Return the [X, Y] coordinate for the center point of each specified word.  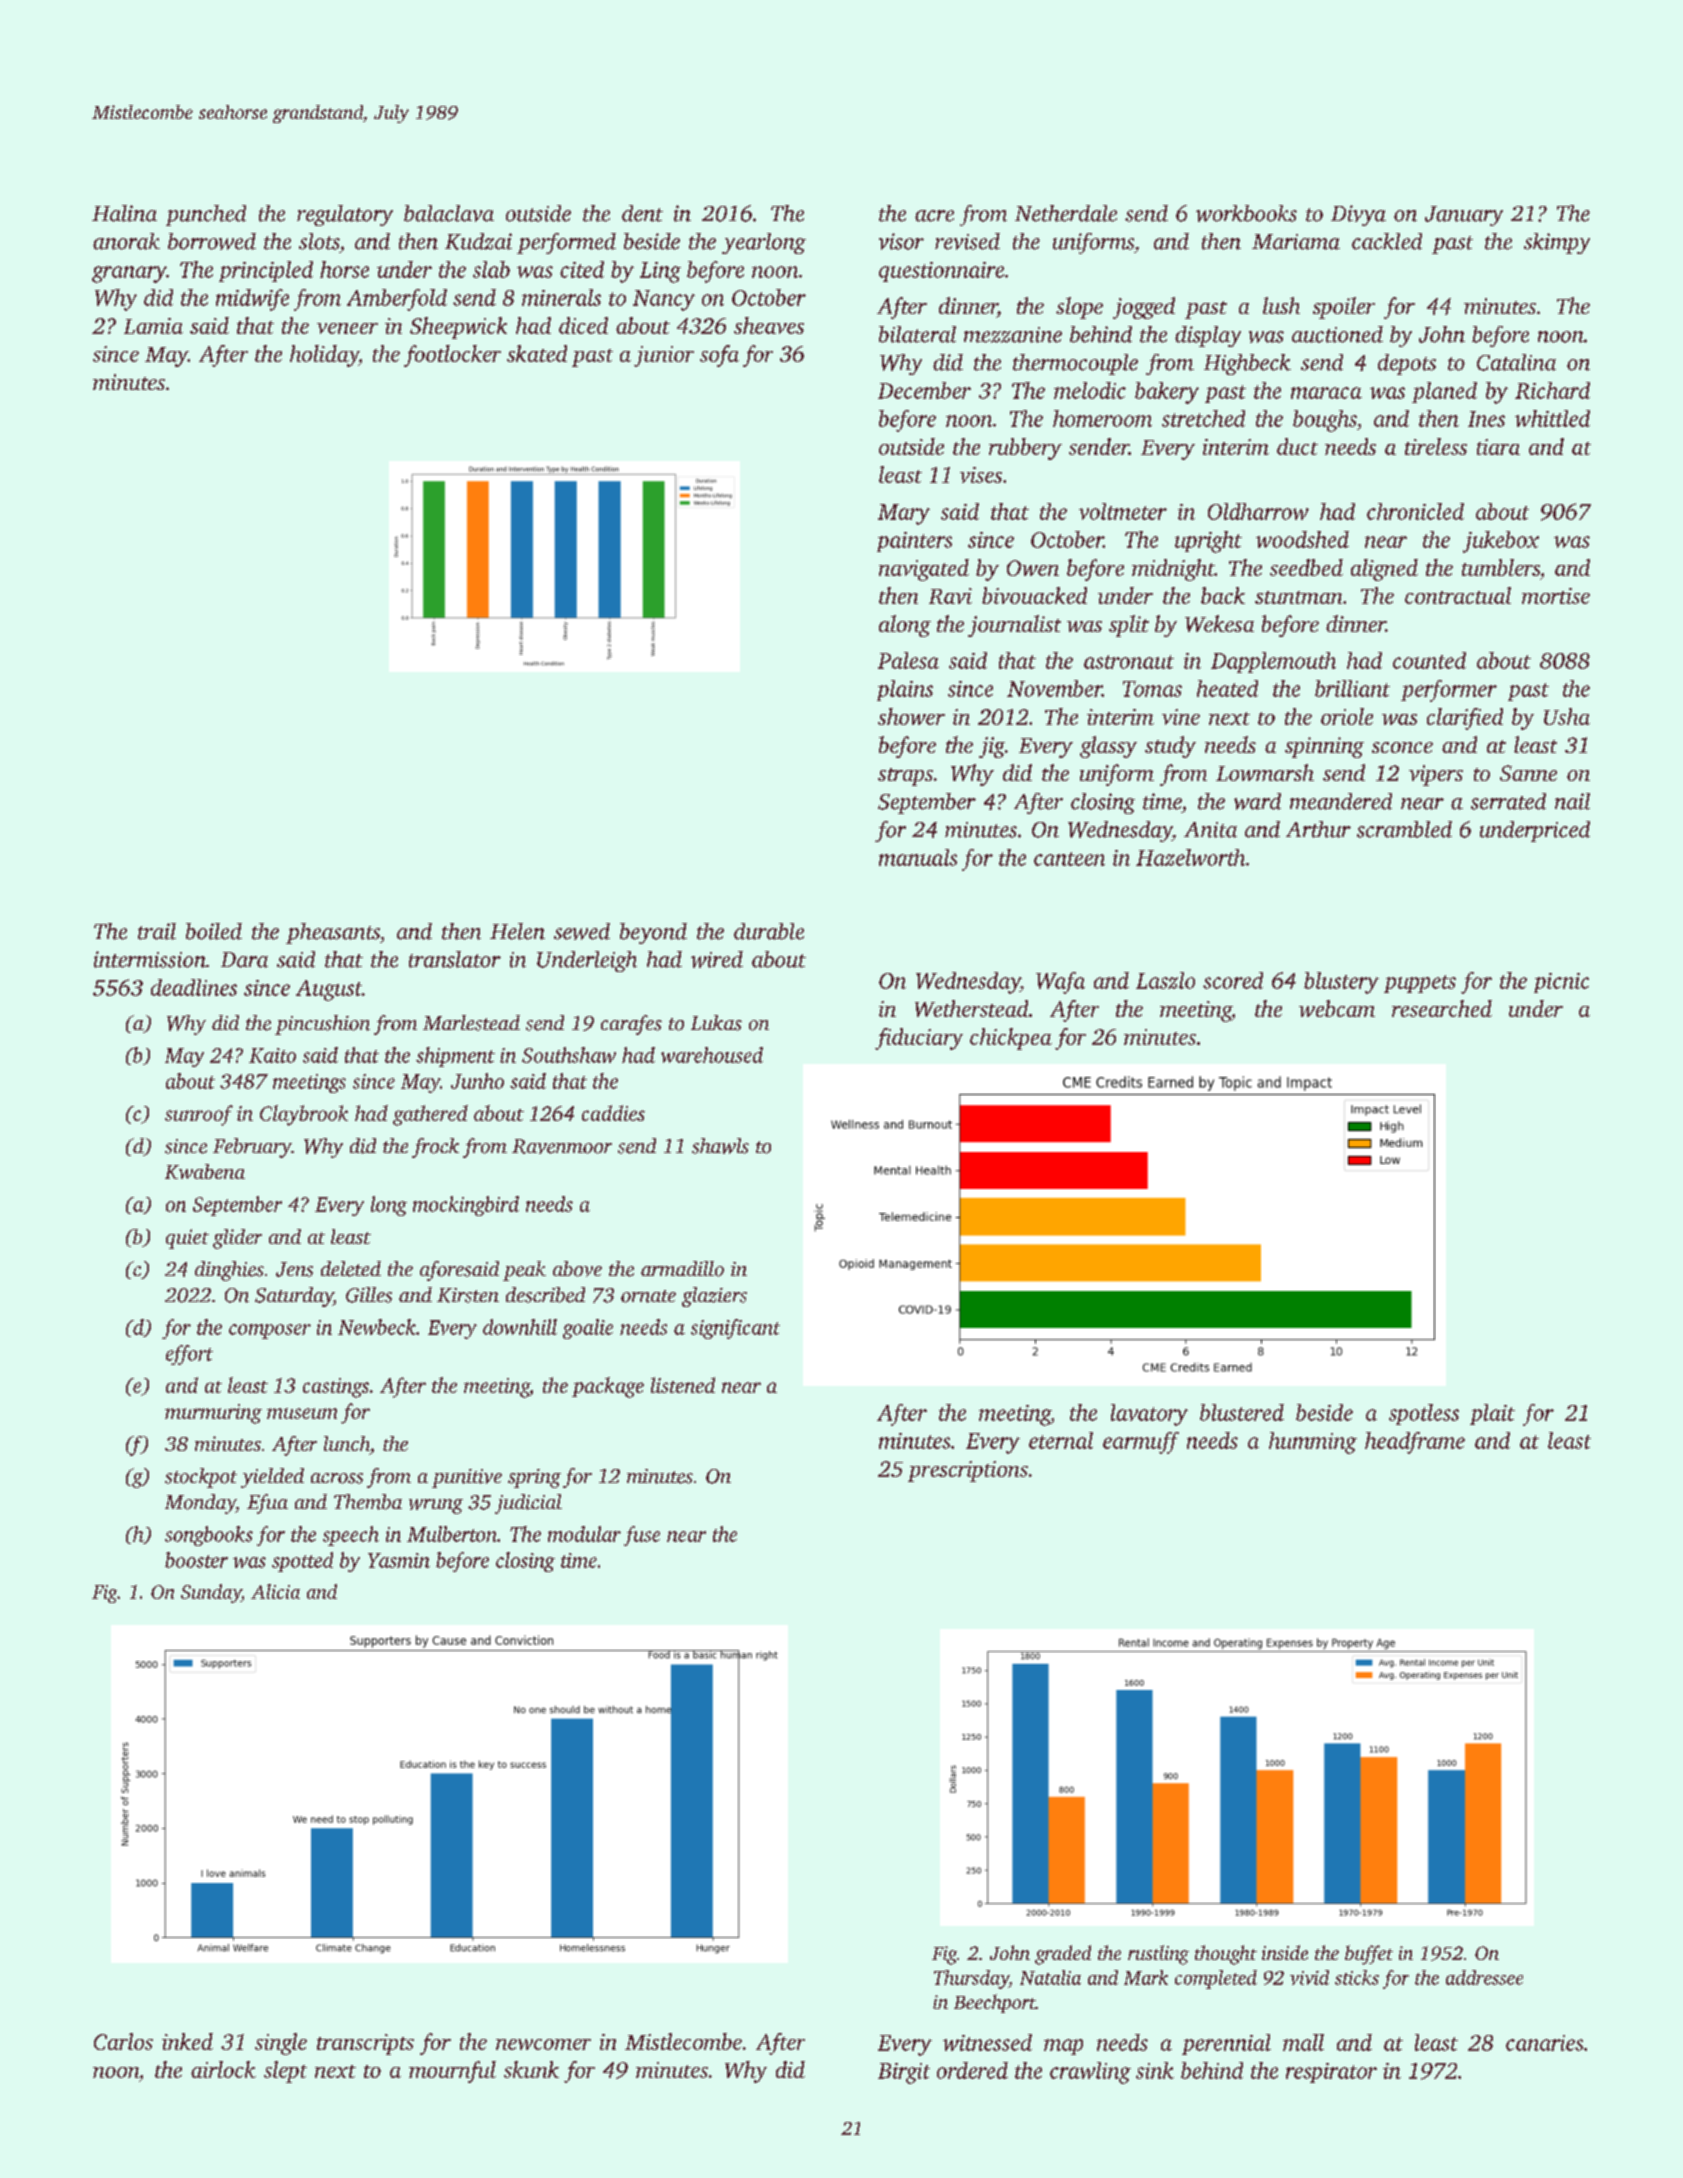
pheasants [333, 933]
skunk [531, 2069]
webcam [1337, 1008]
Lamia [153, 326]
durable [769, 931]
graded [1063, 1955]
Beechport [995, 2003]
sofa [719, 356]
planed [1444, 392]
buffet [1369, 1955]
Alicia [275, 1591]
